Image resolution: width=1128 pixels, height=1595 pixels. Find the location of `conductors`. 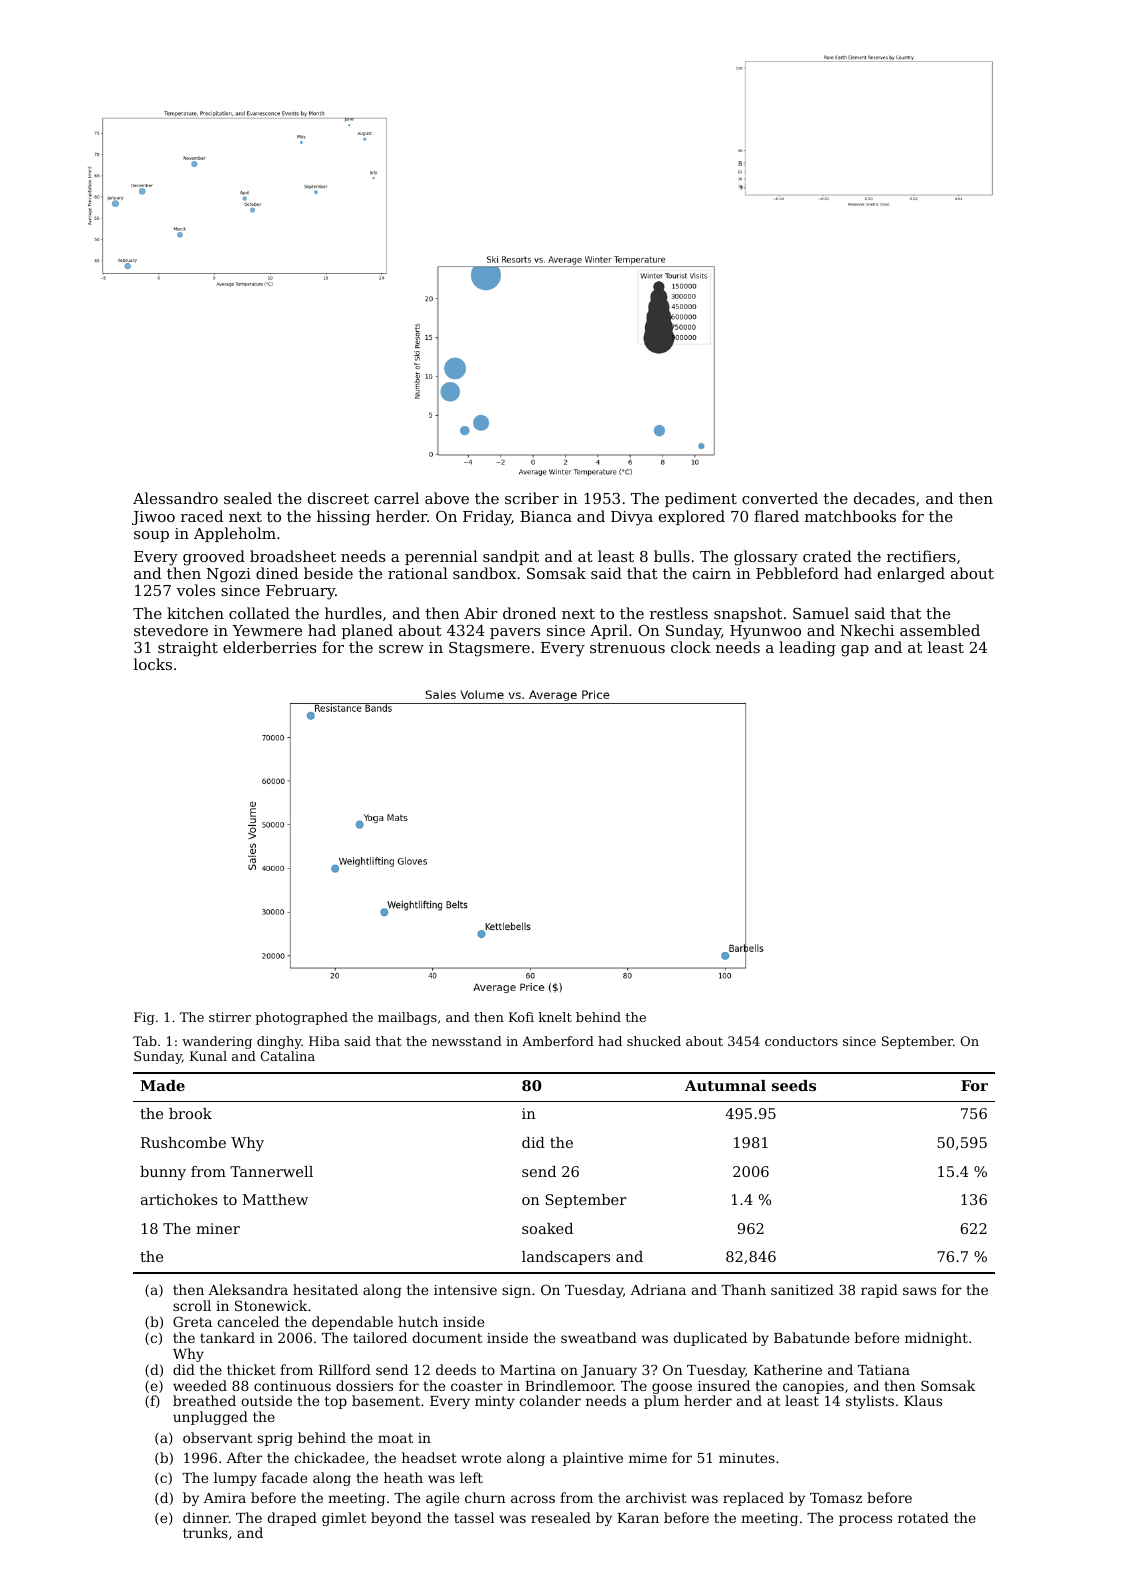

conductors is located at coordinates (801, 1041).
